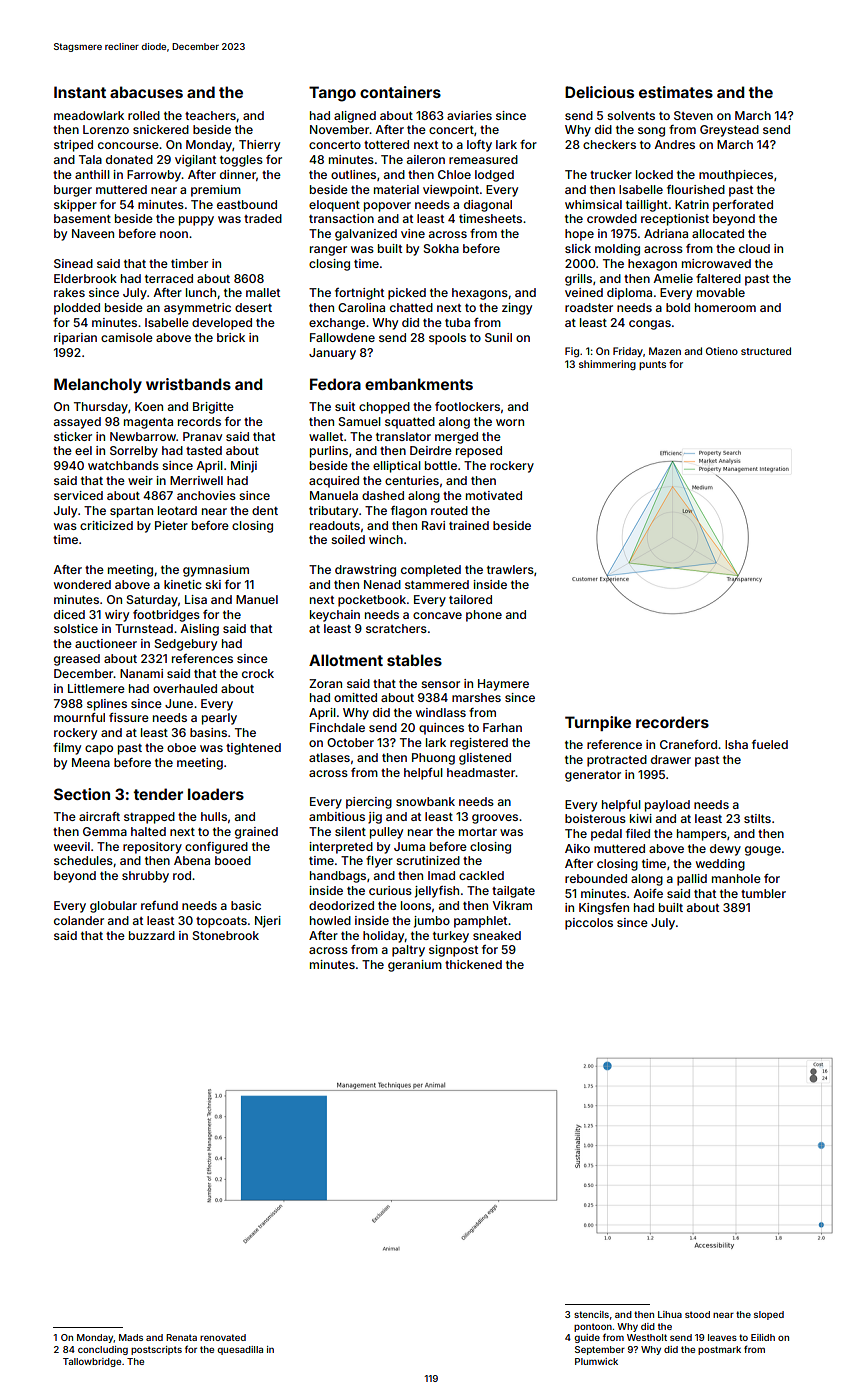 The image size is (849, 1400). I want to click on Lihua, so click(670, 1314).
